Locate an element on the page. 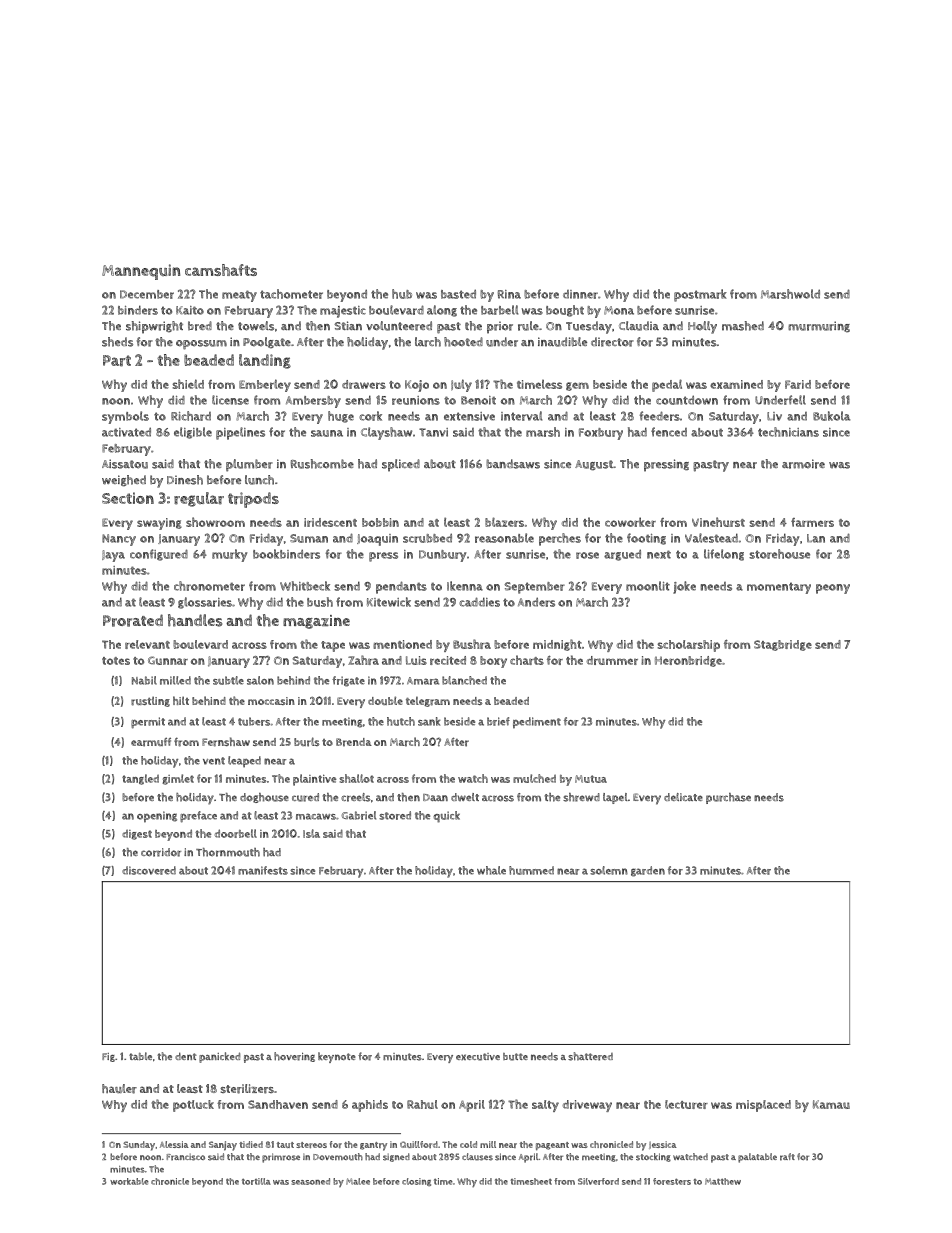  totes is located at coordinates (116, 661).
